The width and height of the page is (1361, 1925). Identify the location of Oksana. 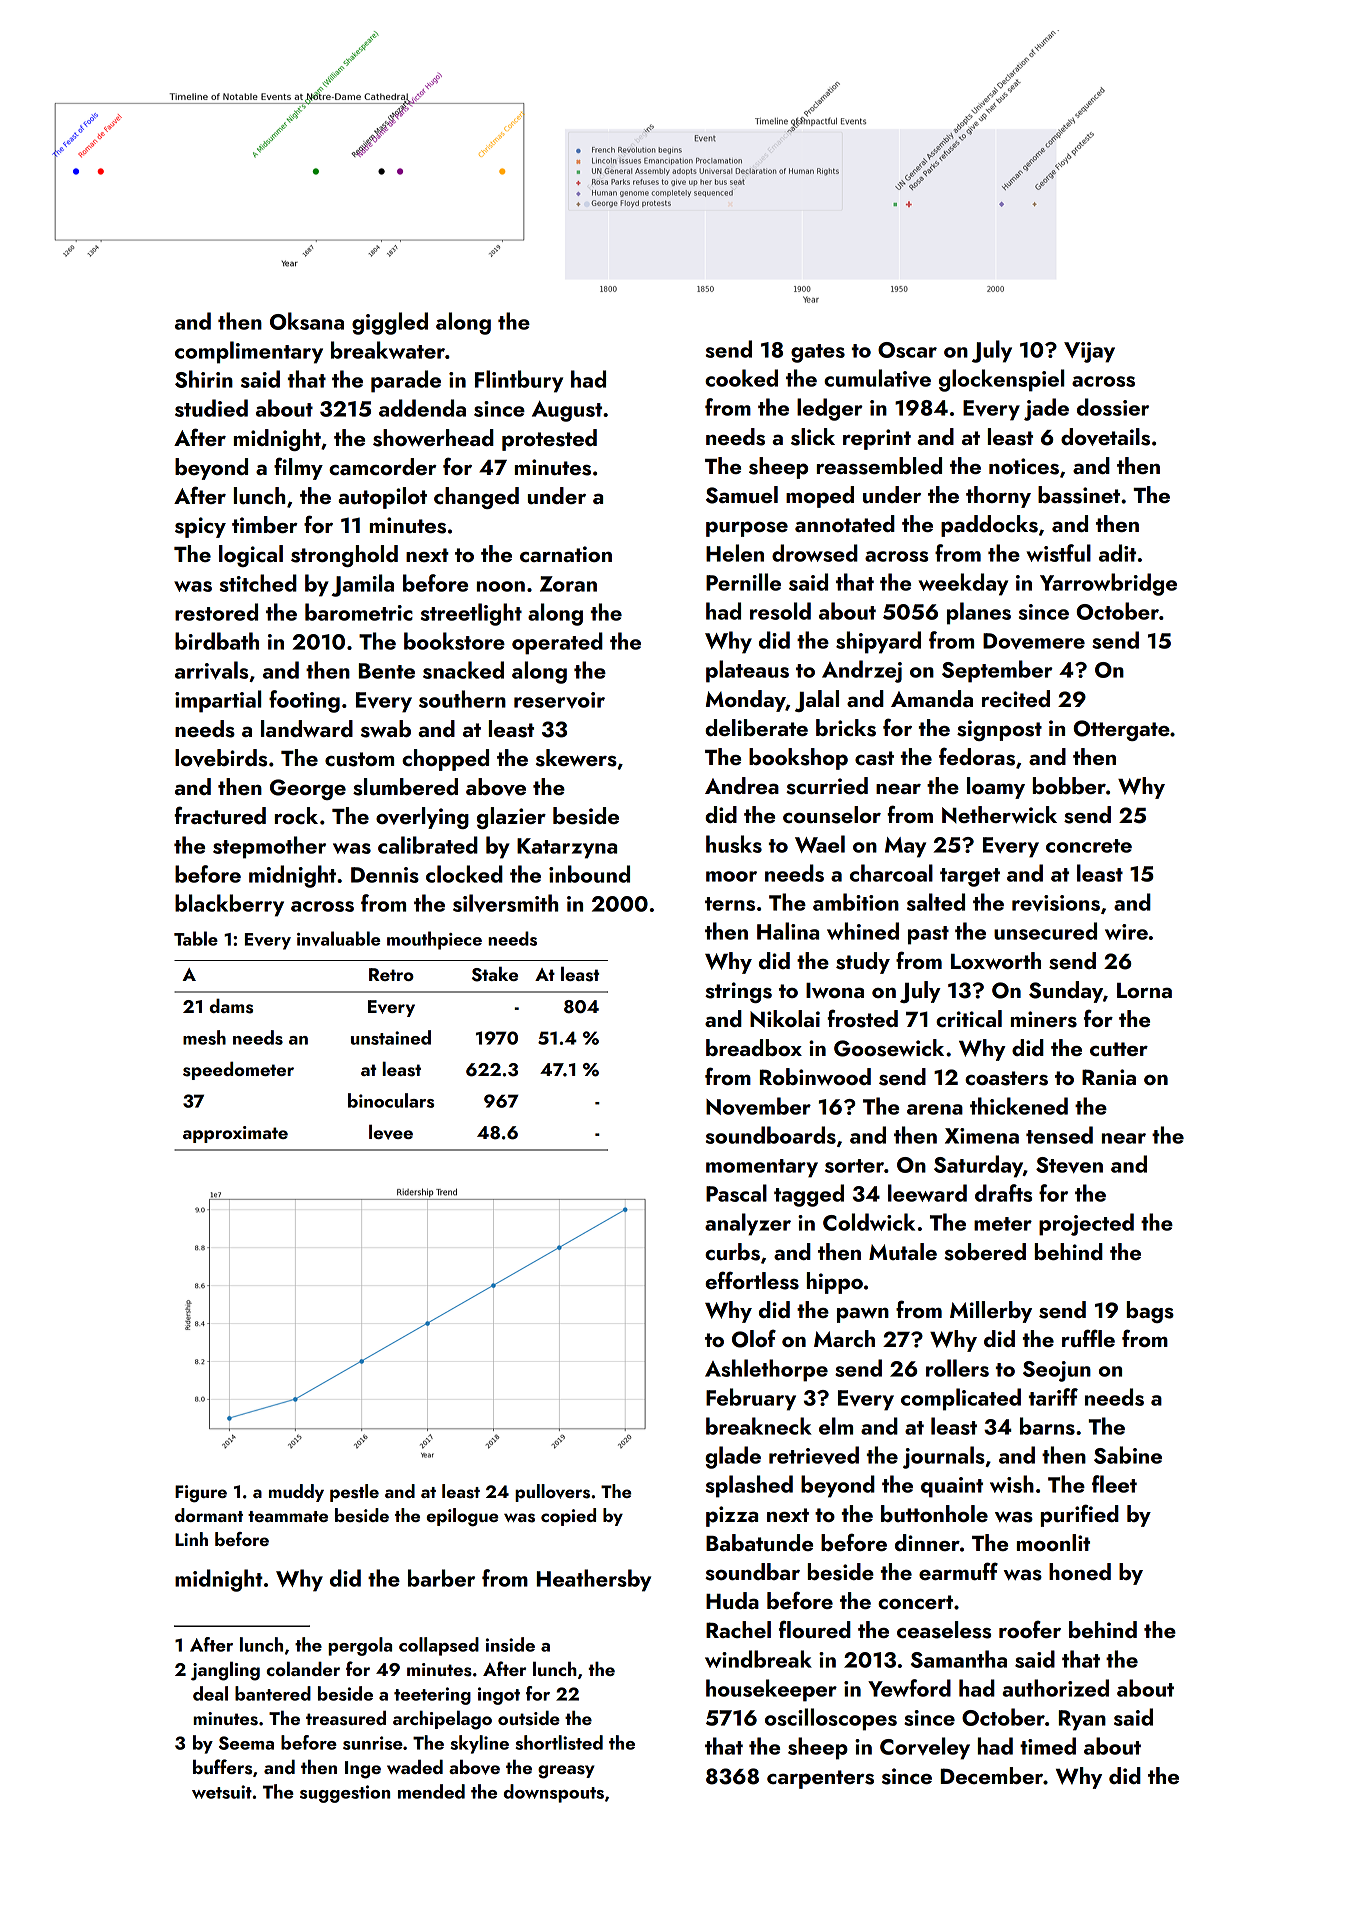
(307, 321).
